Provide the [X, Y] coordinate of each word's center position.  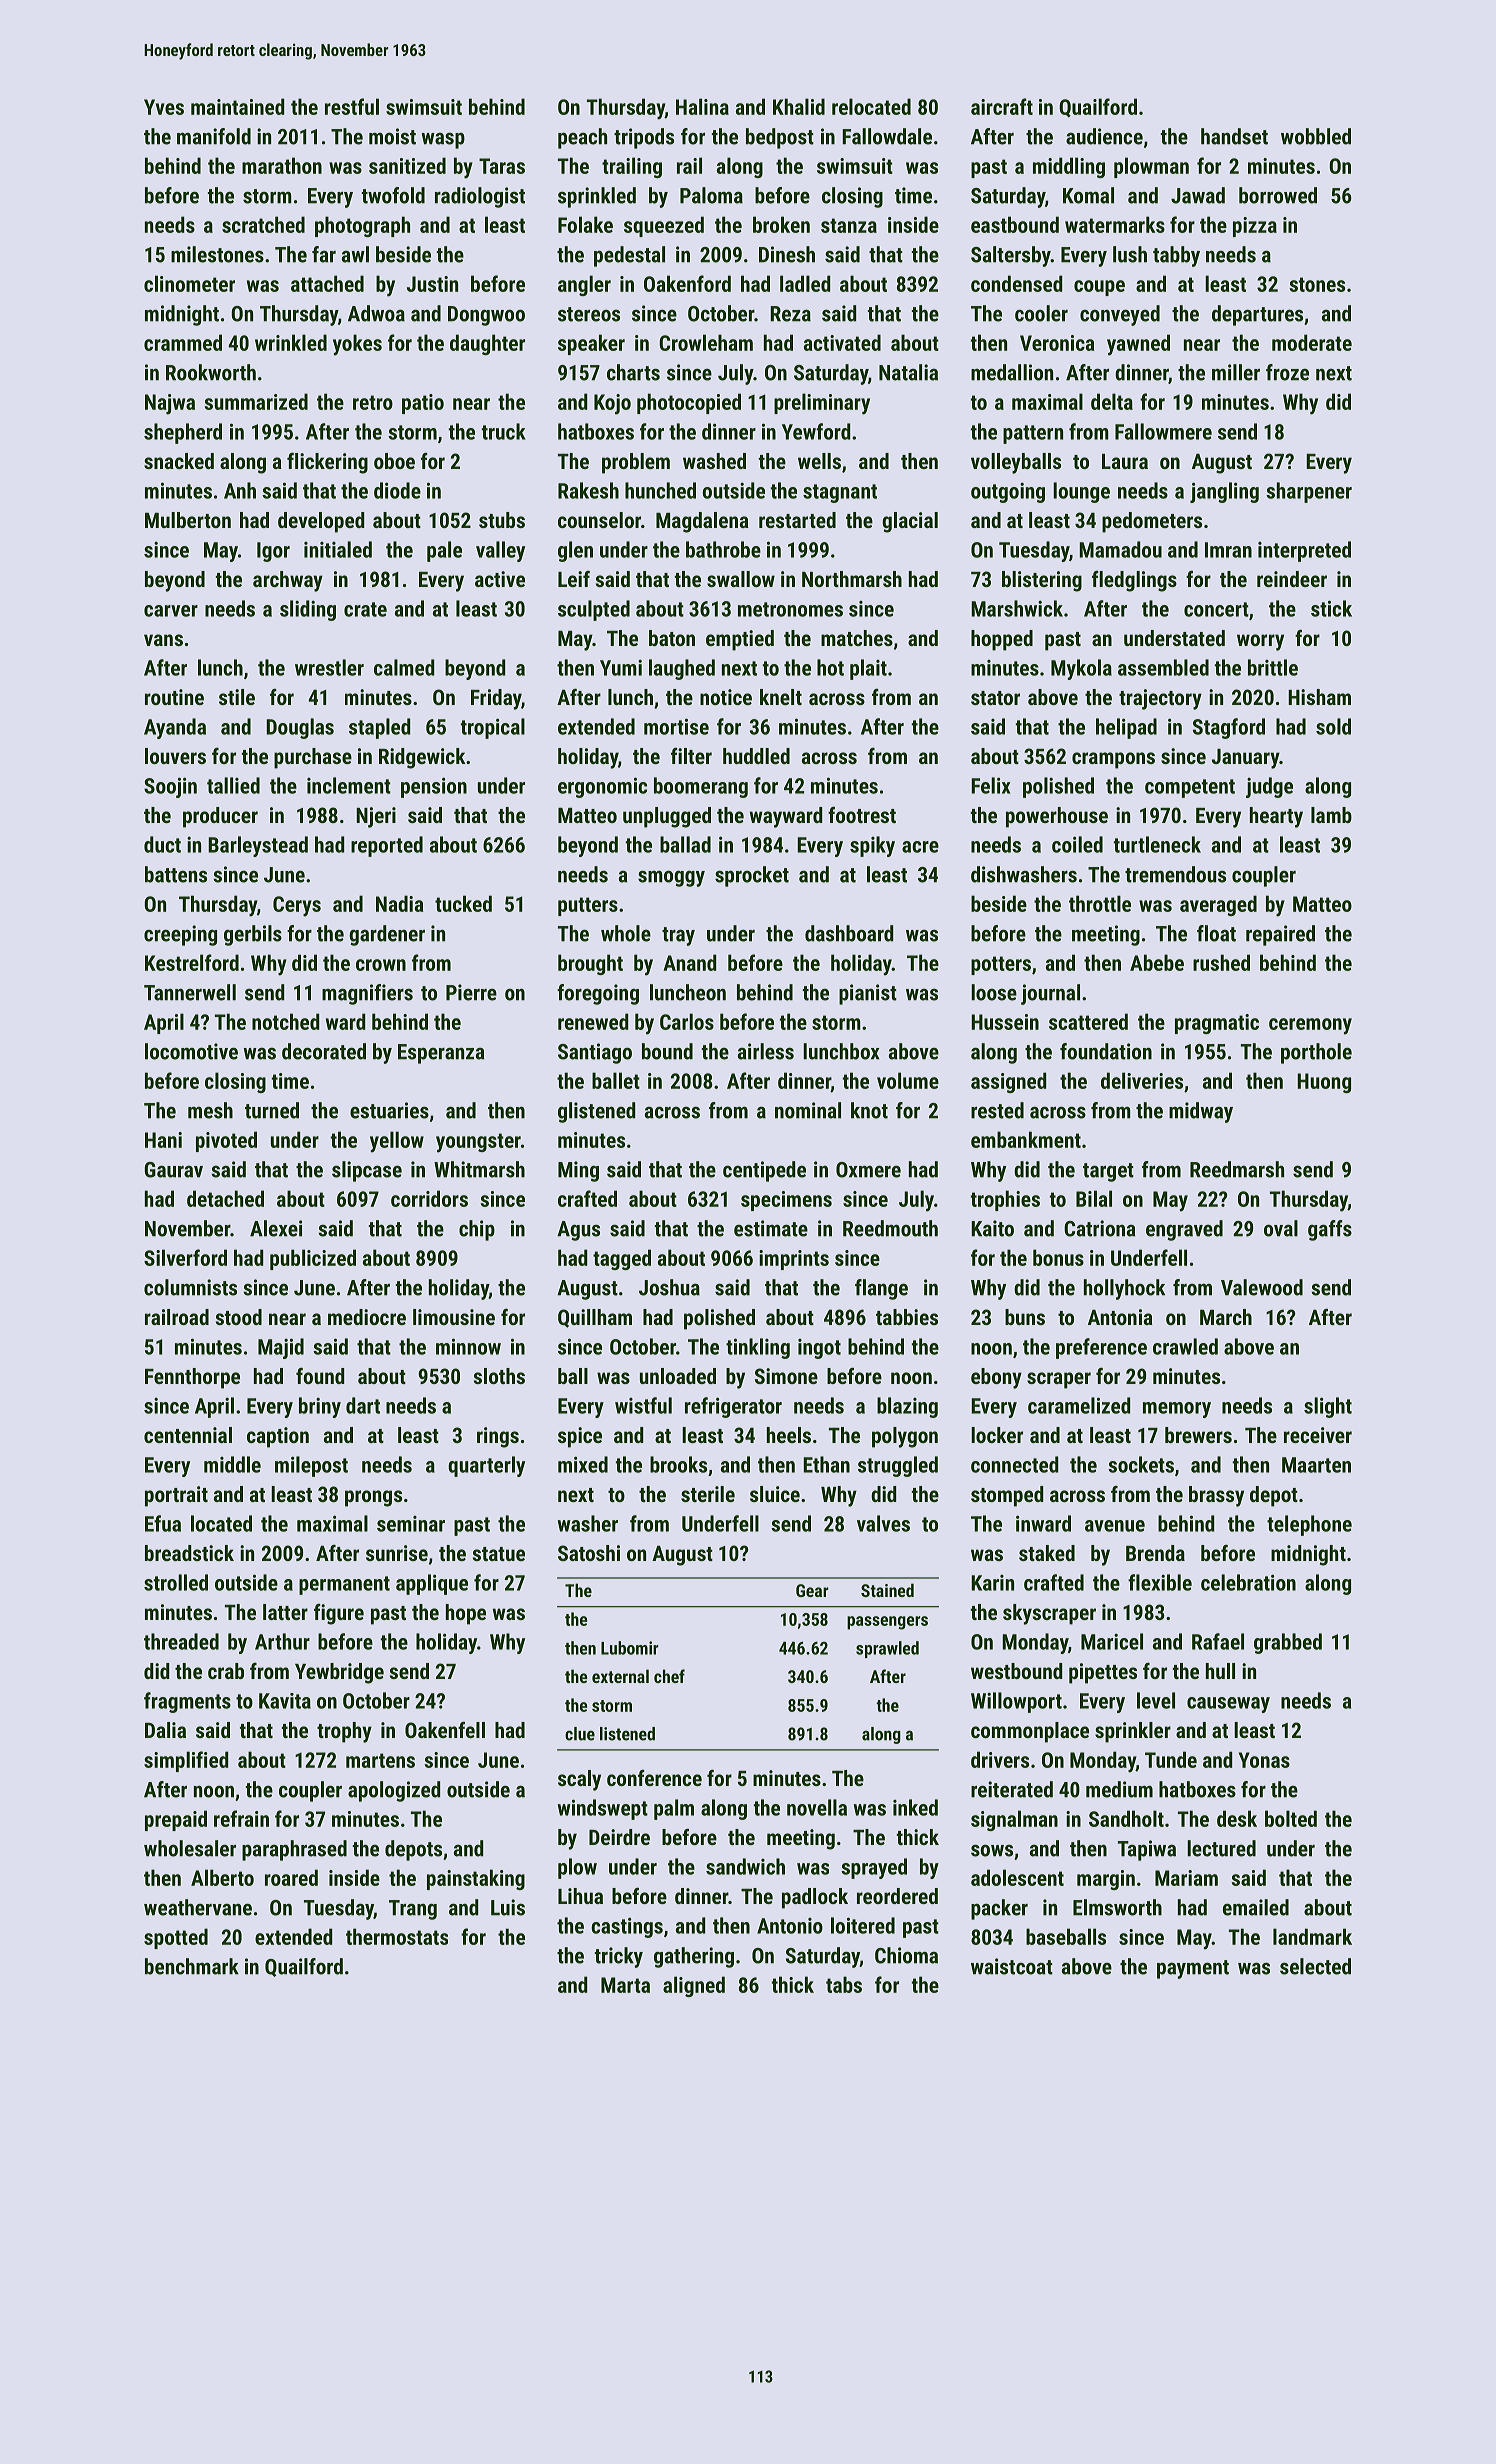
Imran [1228, 550]
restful [352, 106]
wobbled [1316, 136]
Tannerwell [190, 992]
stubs [502, 520]
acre [920, 847]
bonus [1058, 1257]
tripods [644, 138]
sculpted [594, 610]
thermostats [397, 1936]
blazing [907, 1407]
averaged [1218, 905]
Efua [163, 1523]
